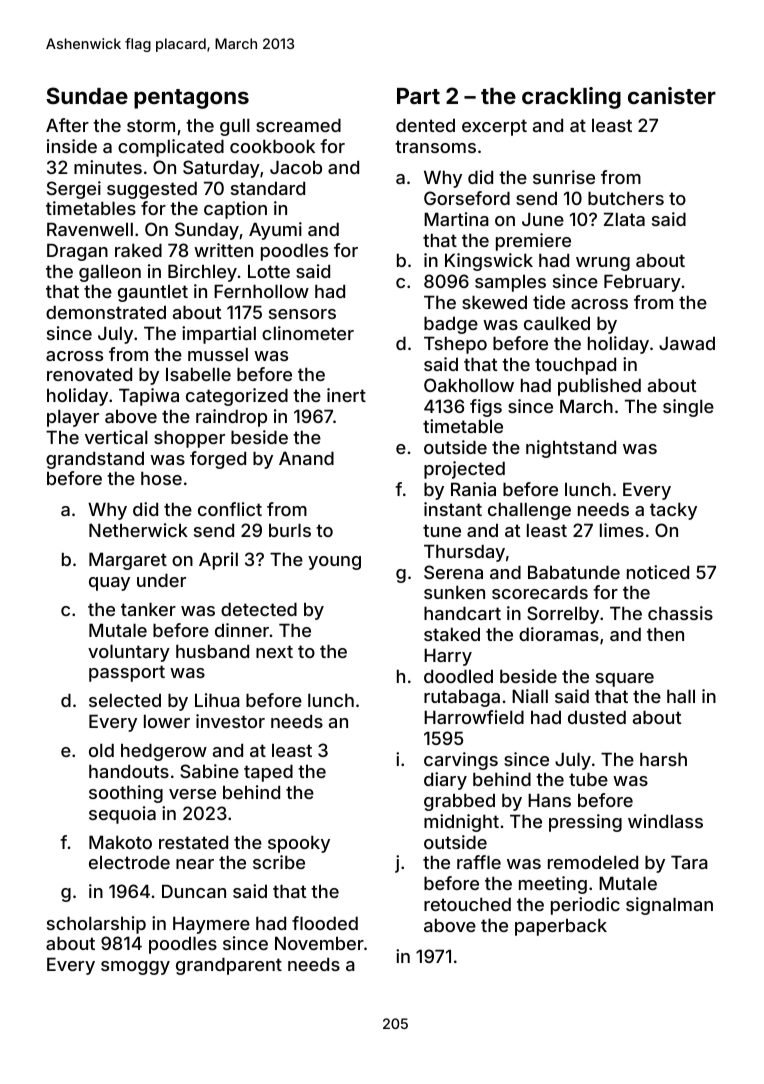  I want to click on Margaret, so click(128, 561).
